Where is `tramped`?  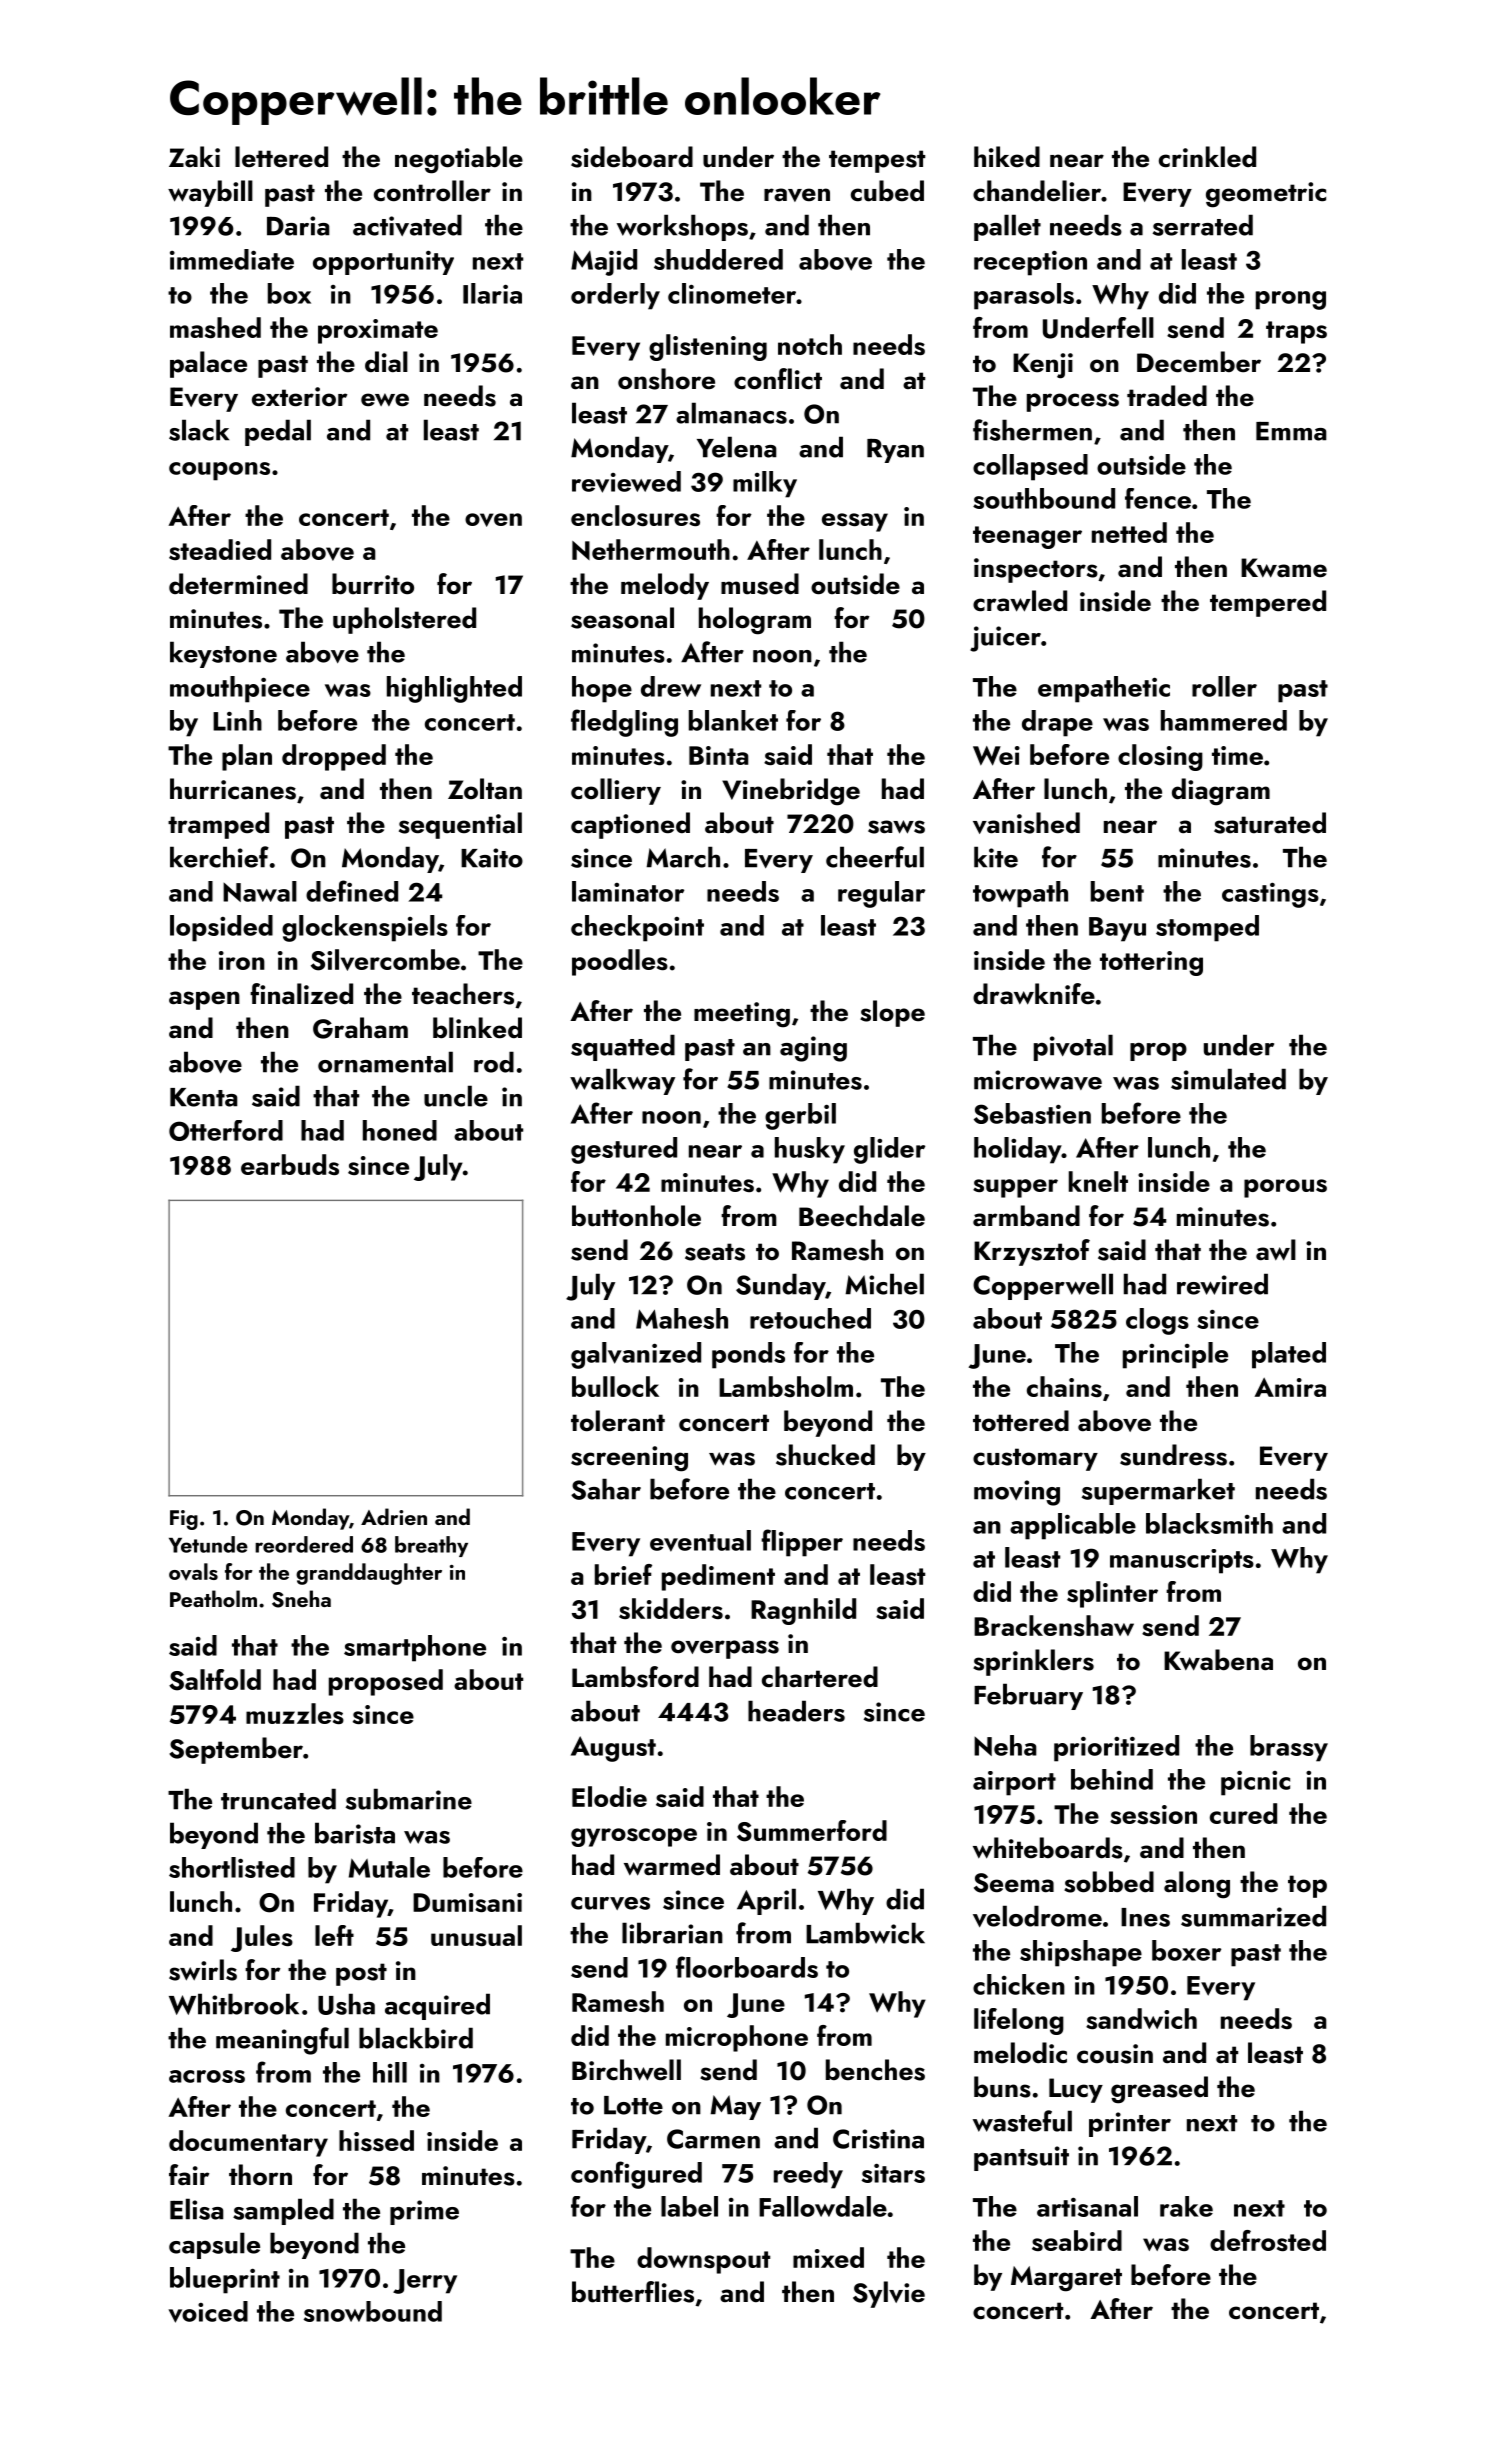 tramped is located at coordinates (218, 825).
